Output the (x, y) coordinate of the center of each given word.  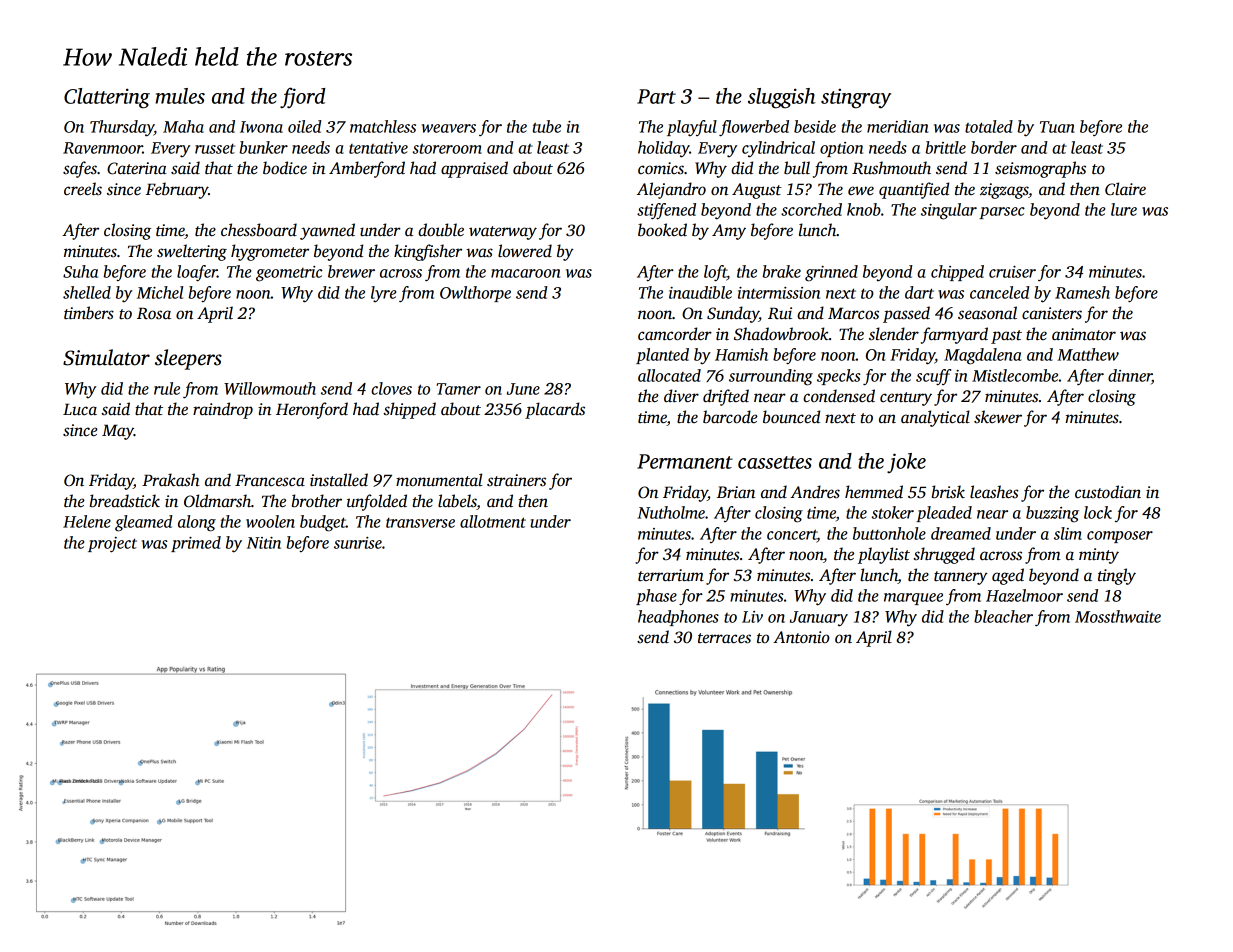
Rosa (154, 313)
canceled (1000, 292)
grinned (831, 273)
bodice (285, 168)
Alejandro (671, 190)
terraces (724, 638)
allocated (669, 375)
